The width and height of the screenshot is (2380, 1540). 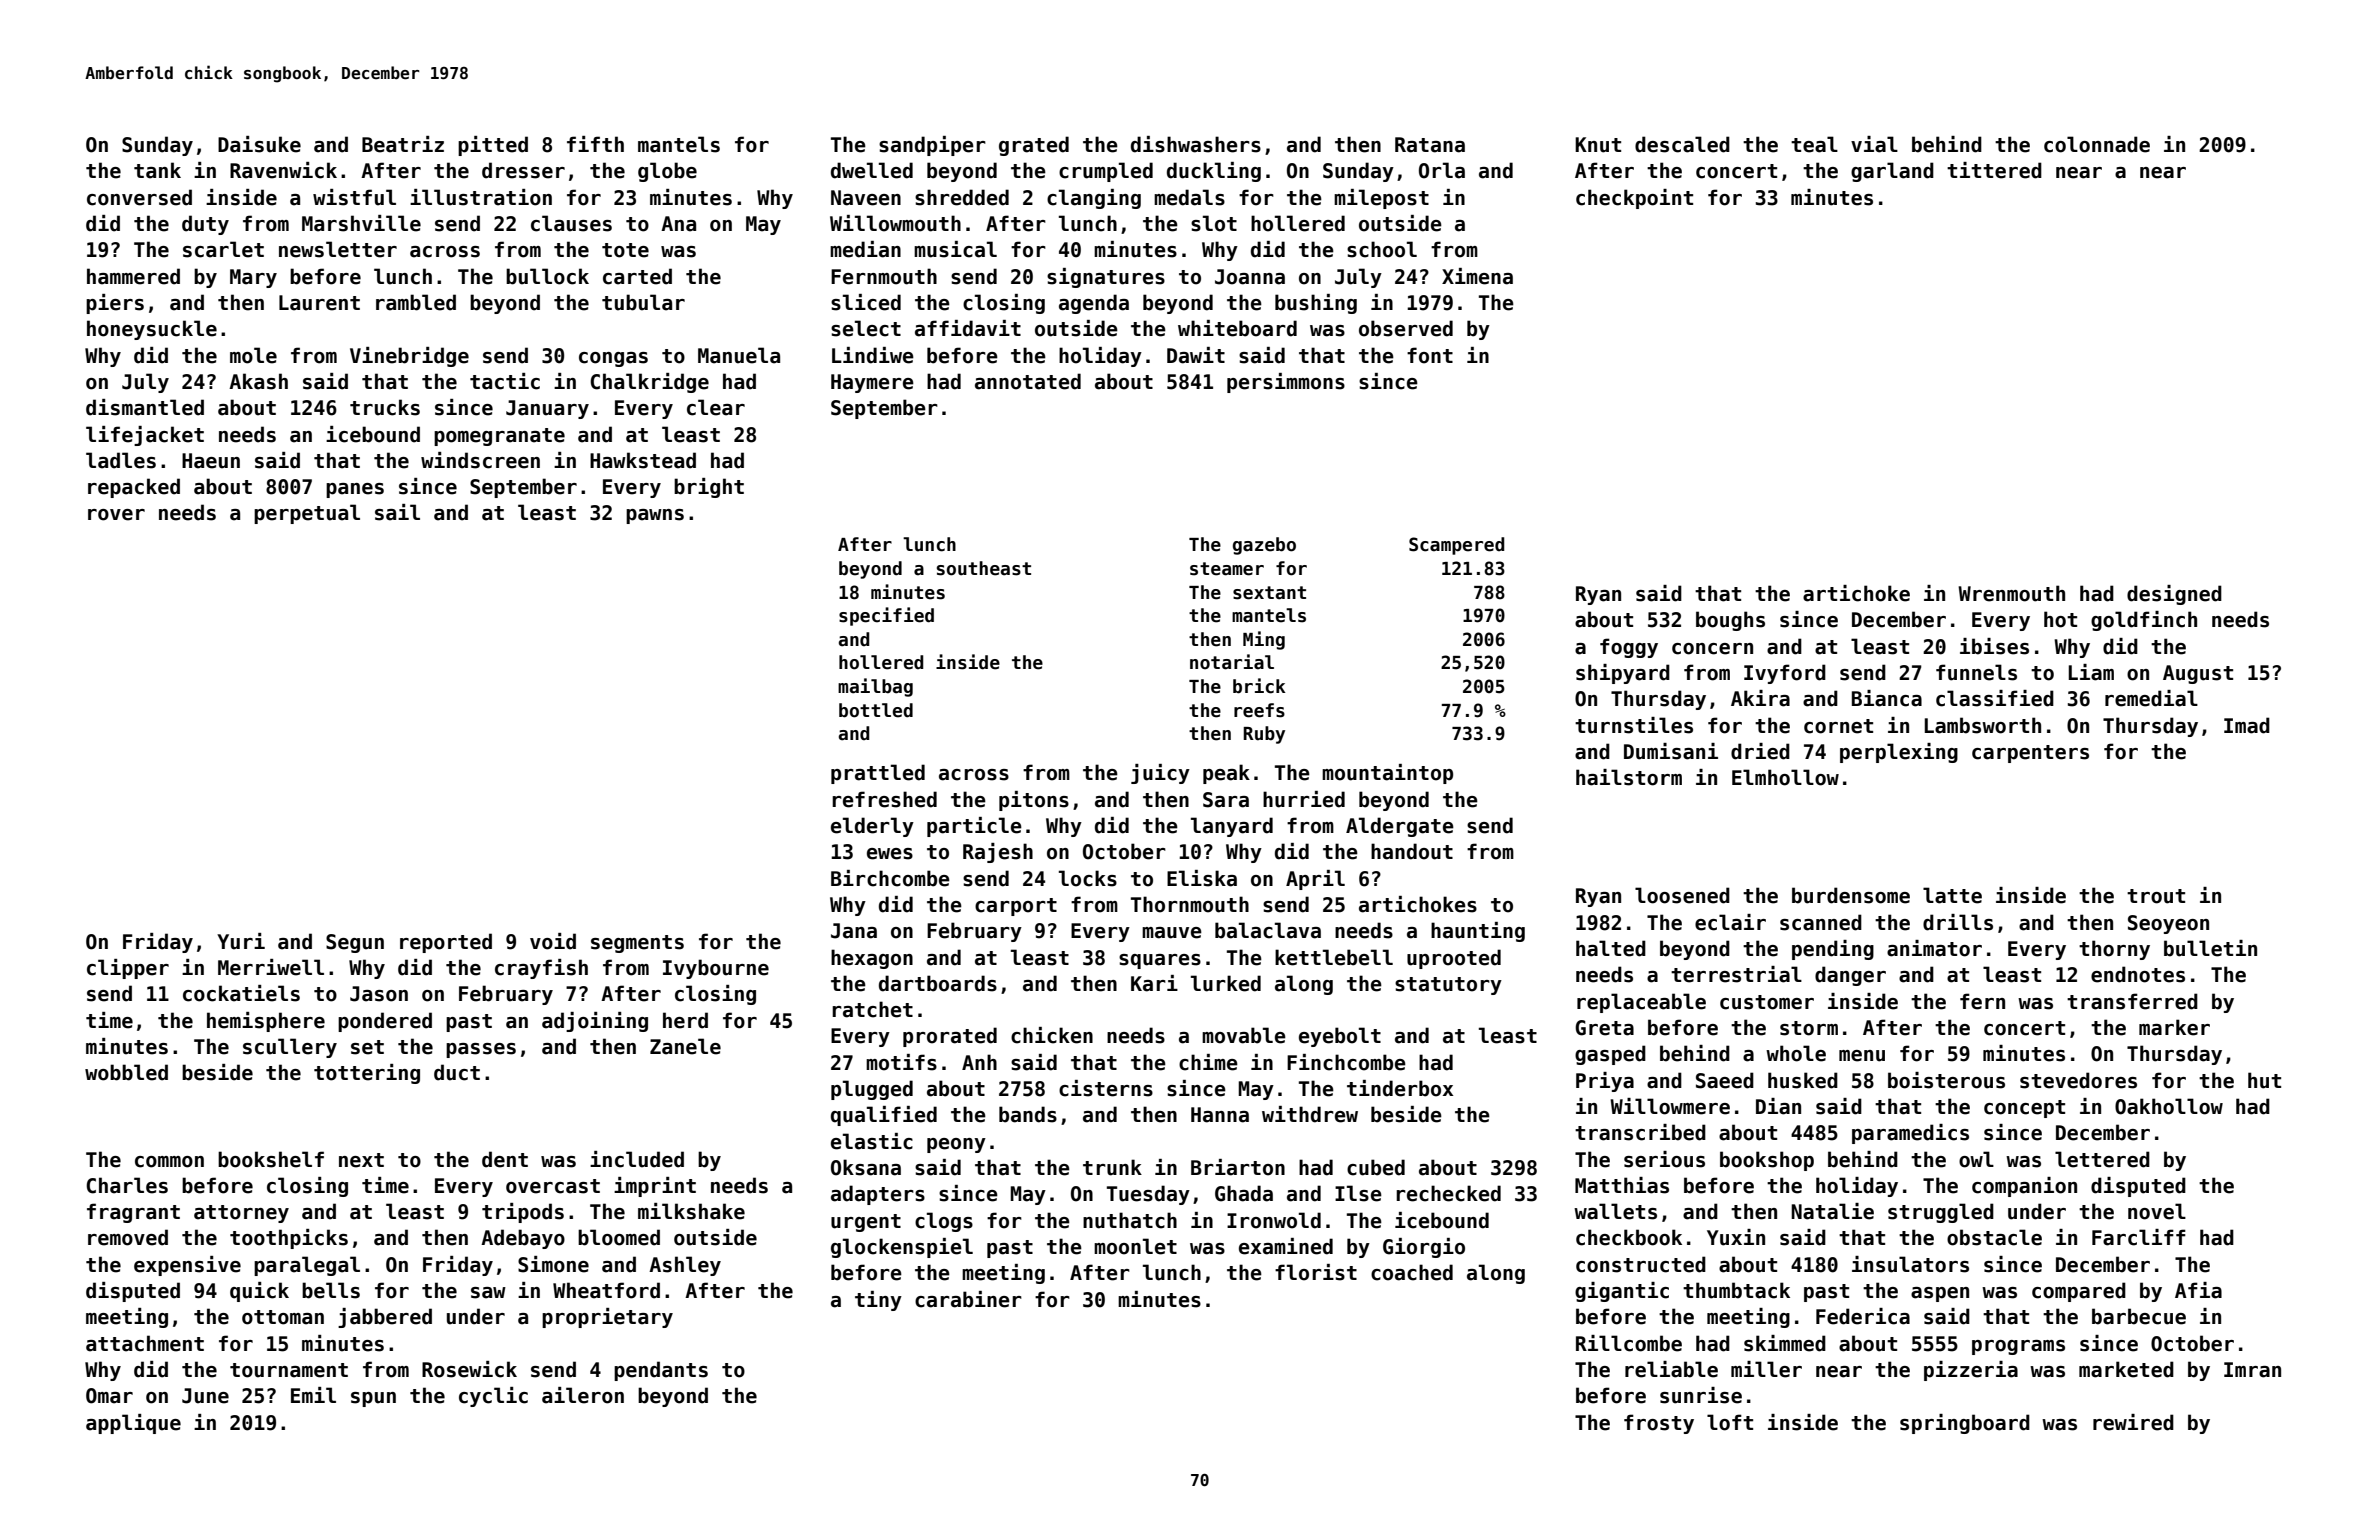 I want to click on Ming, so click(x=1264, y=640).
